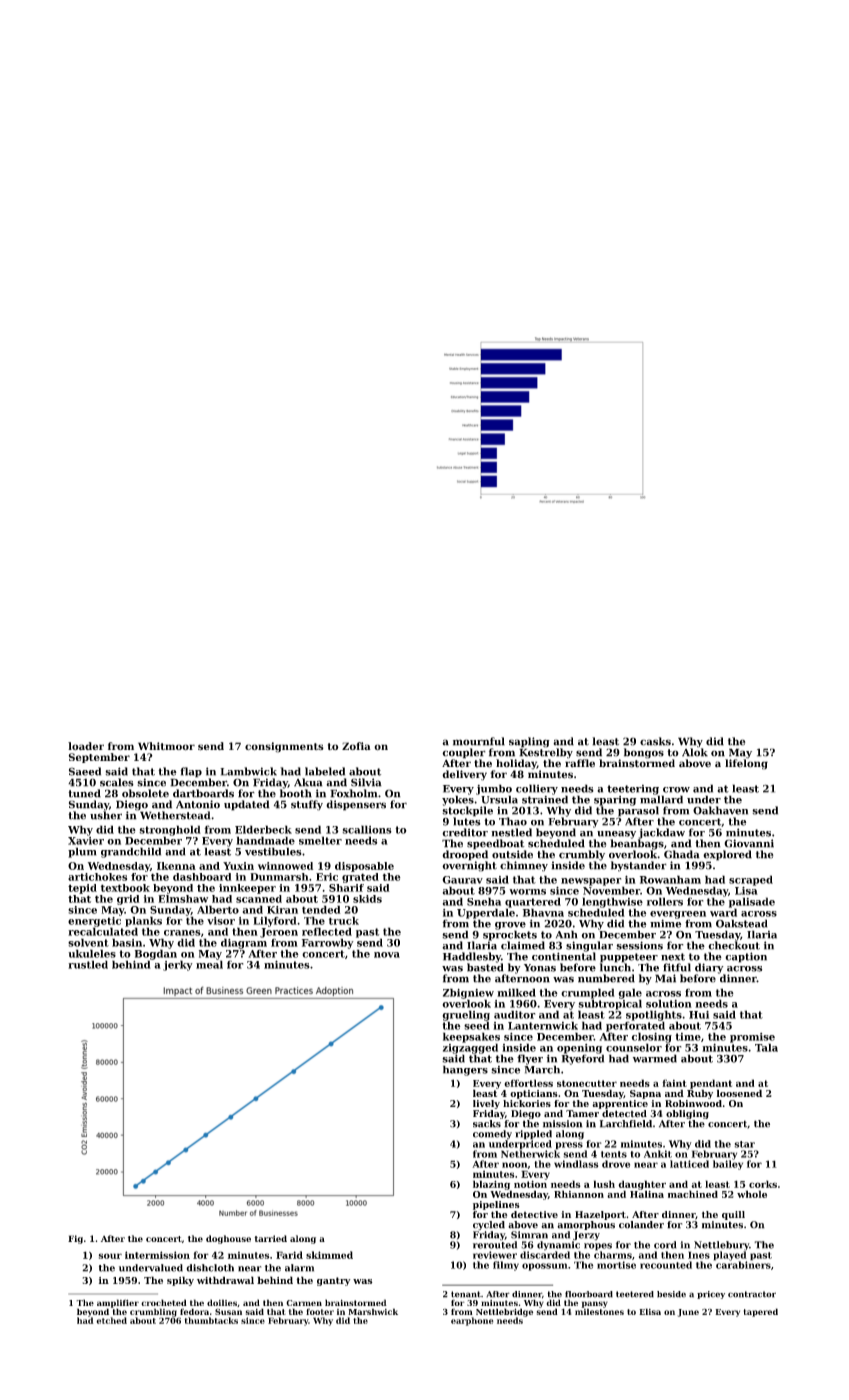 The height and width of the page is (1400, 849). Describe the element at coordinates (489, 1225) in the page. I see `cycled` at that location.
